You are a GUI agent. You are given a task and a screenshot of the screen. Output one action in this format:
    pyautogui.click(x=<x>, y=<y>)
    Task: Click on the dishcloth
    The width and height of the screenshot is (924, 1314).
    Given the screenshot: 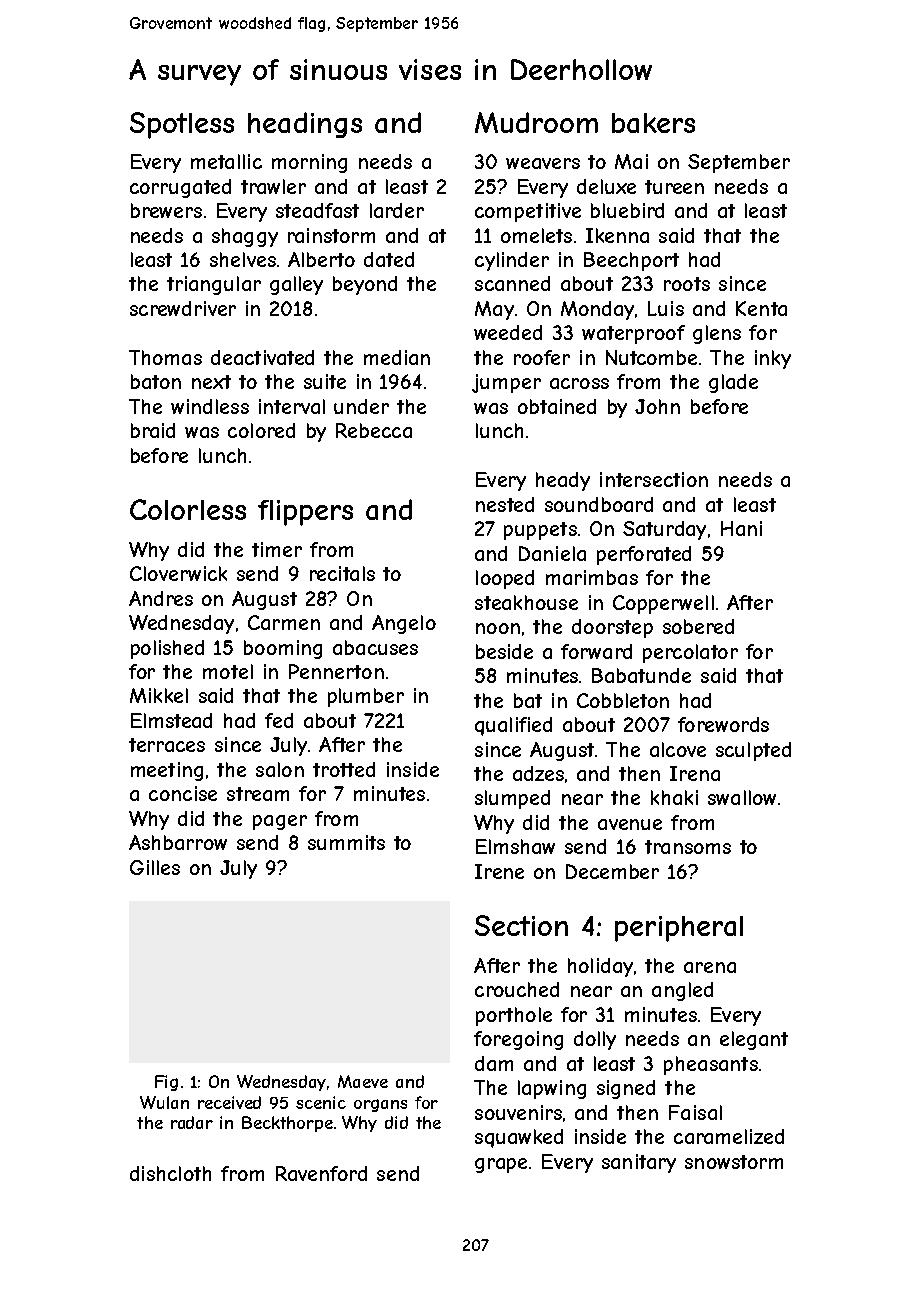 What is the action you would take?
    pyautogui.click(x=170, y=1173)
